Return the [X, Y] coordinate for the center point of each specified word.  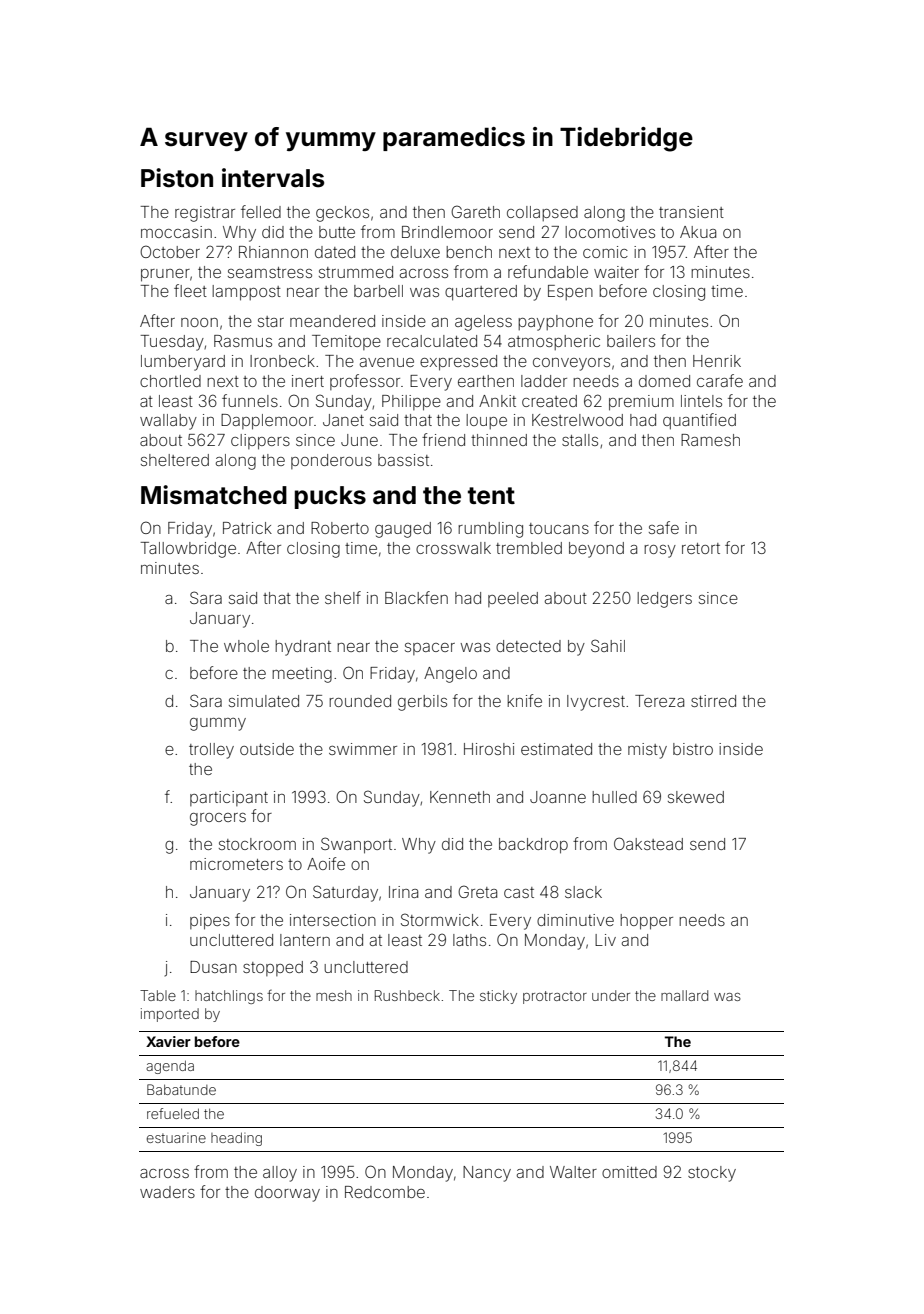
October [170, 251]
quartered [481, 293]
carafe [720, 380]
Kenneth [460, 797]
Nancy [487, 1174]
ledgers [664, 600]
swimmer [363, 749]
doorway [287, 1194]
